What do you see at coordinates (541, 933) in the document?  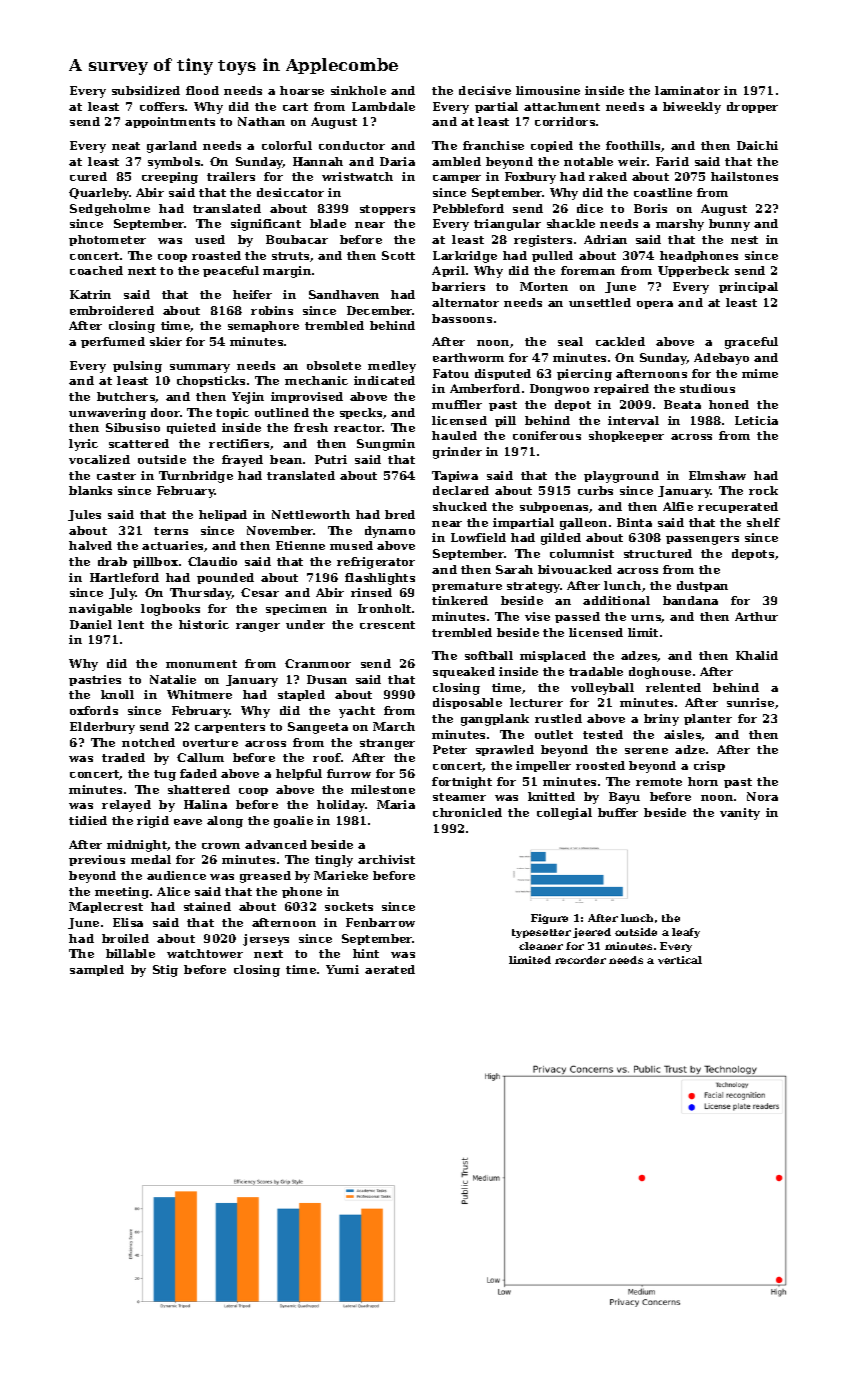 I see `typesetter` at bounding box center [541, 933].
